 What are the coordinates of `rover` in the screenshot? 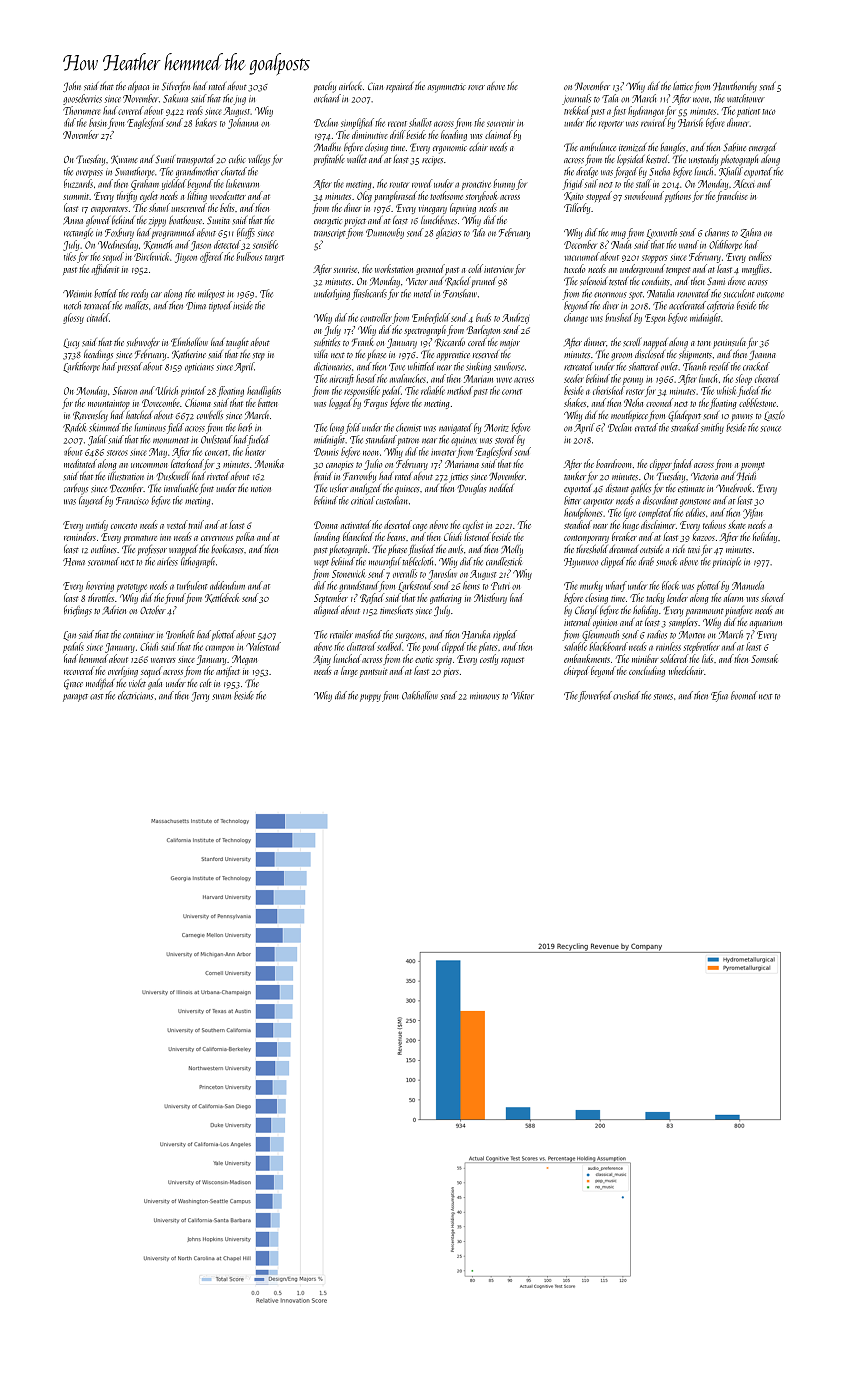 It's located at (476, 87).
